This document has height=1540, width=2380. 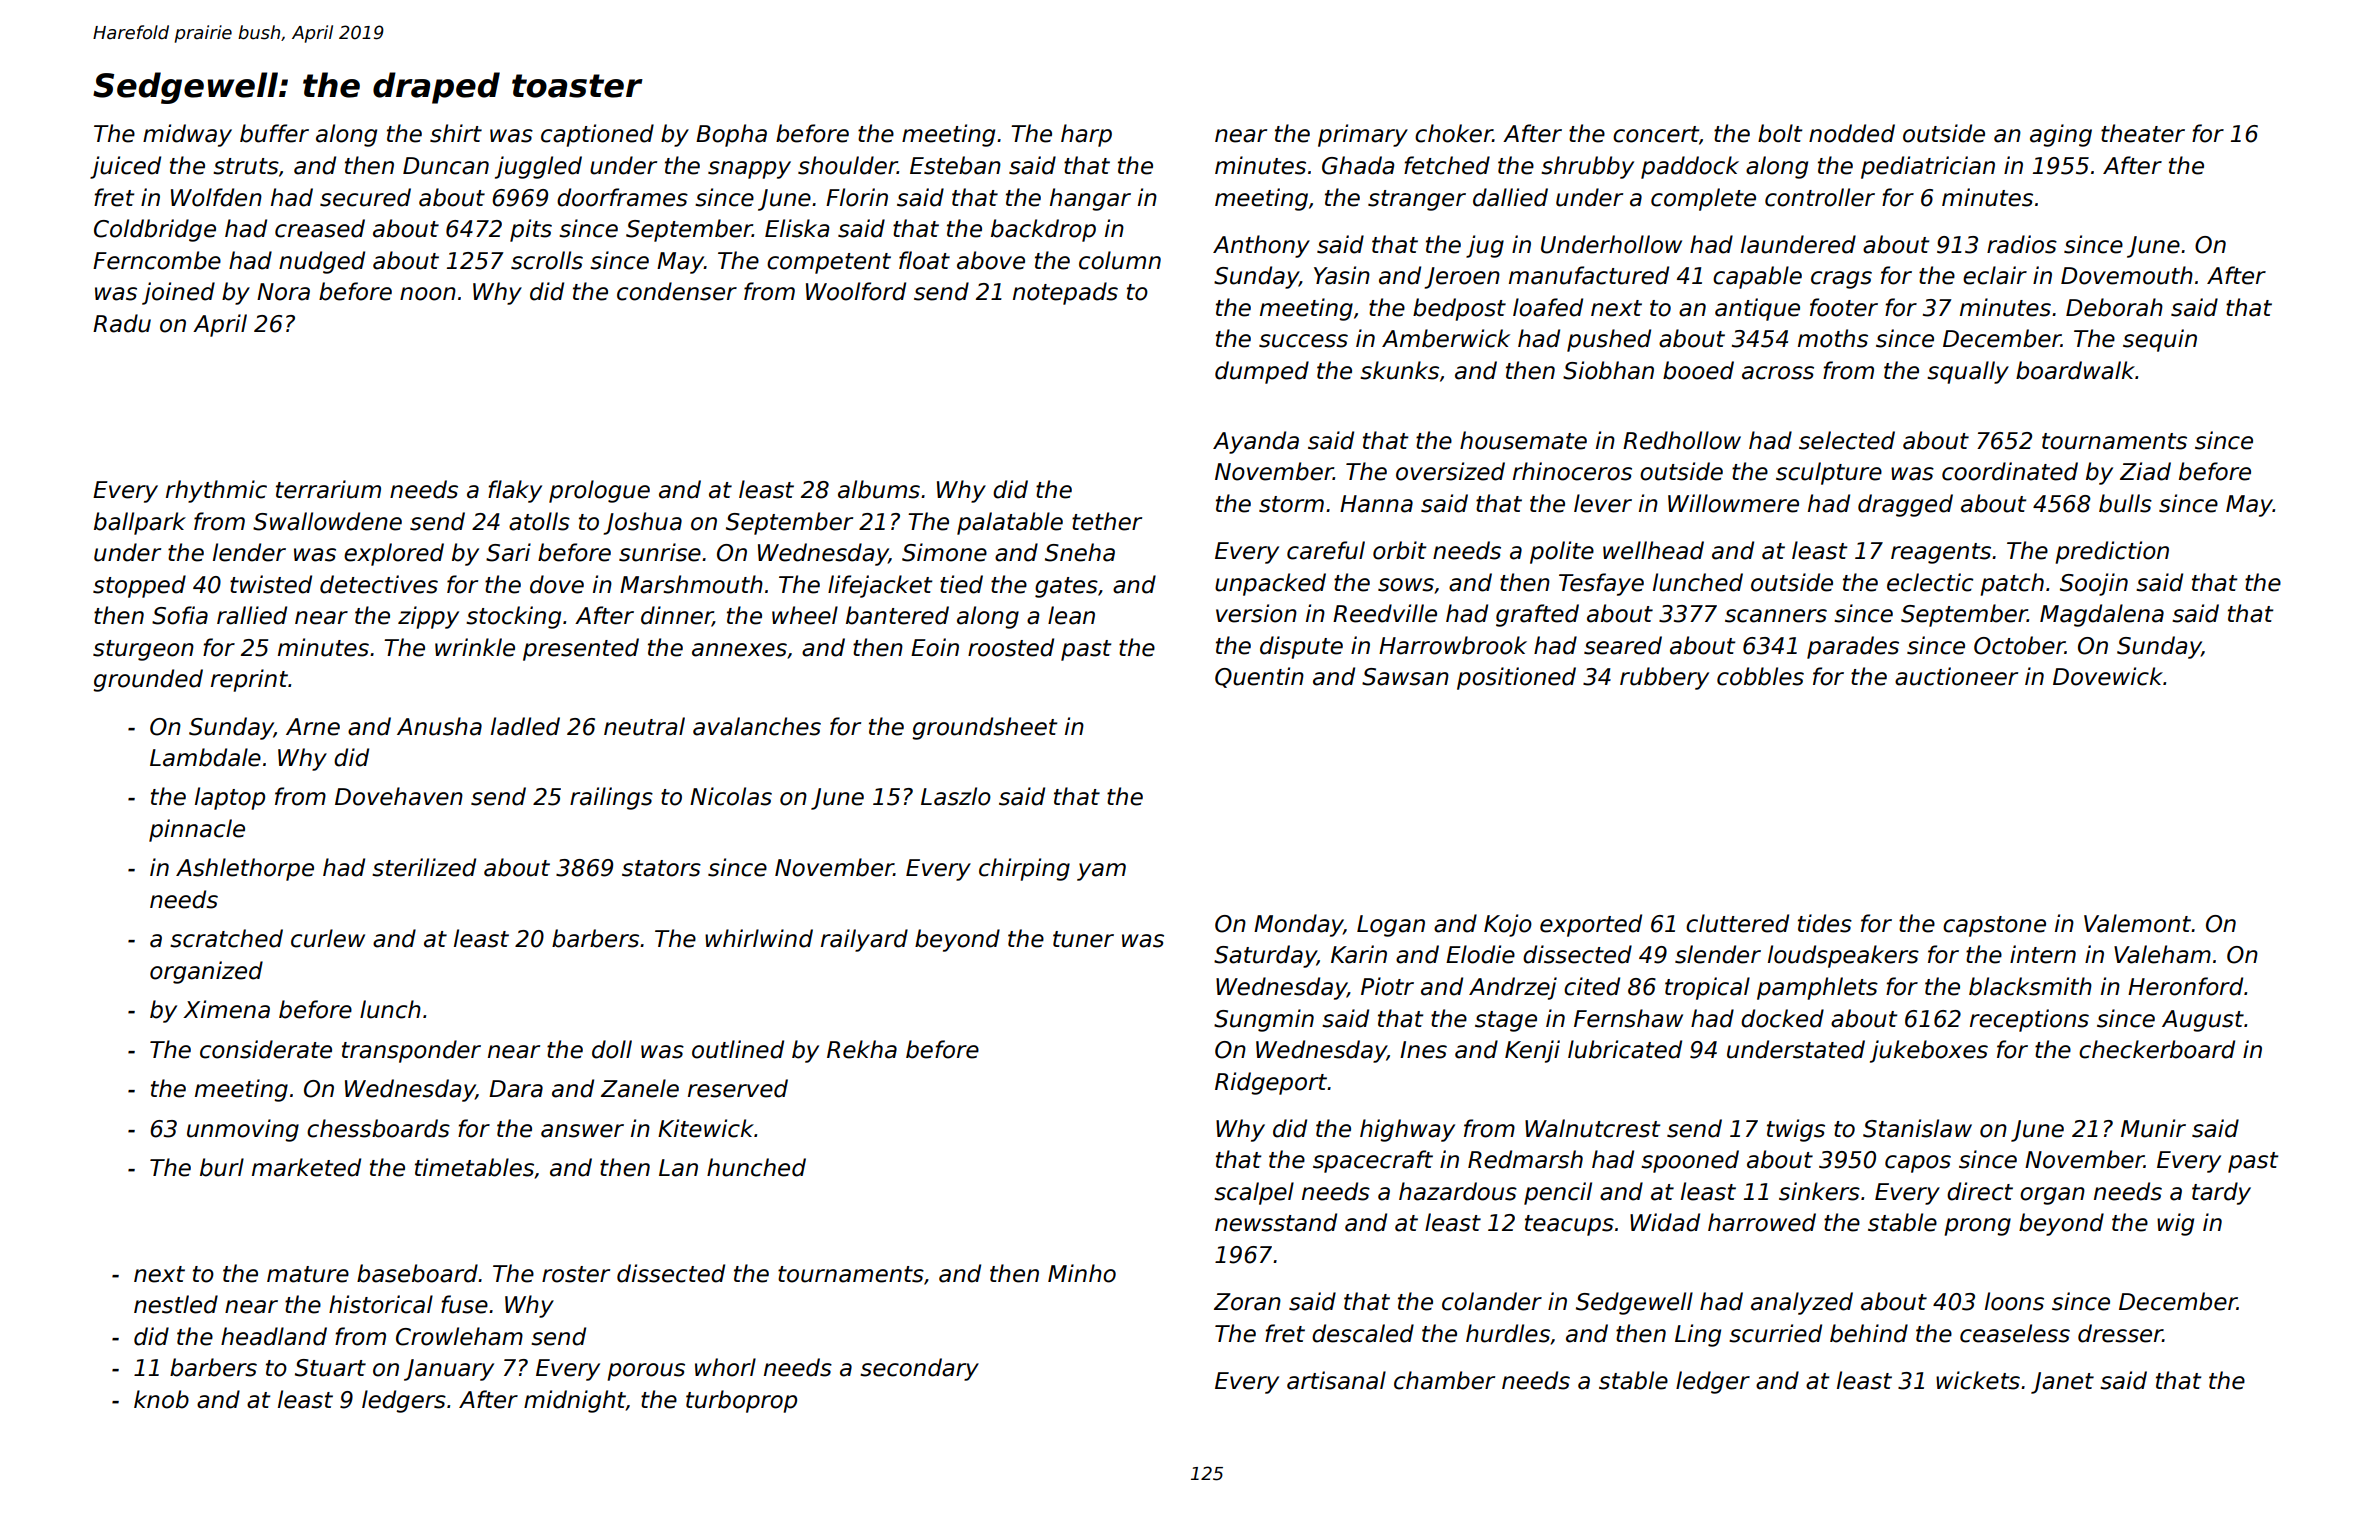 I want to click on auctioneer, so click(x=1956, y=676).
